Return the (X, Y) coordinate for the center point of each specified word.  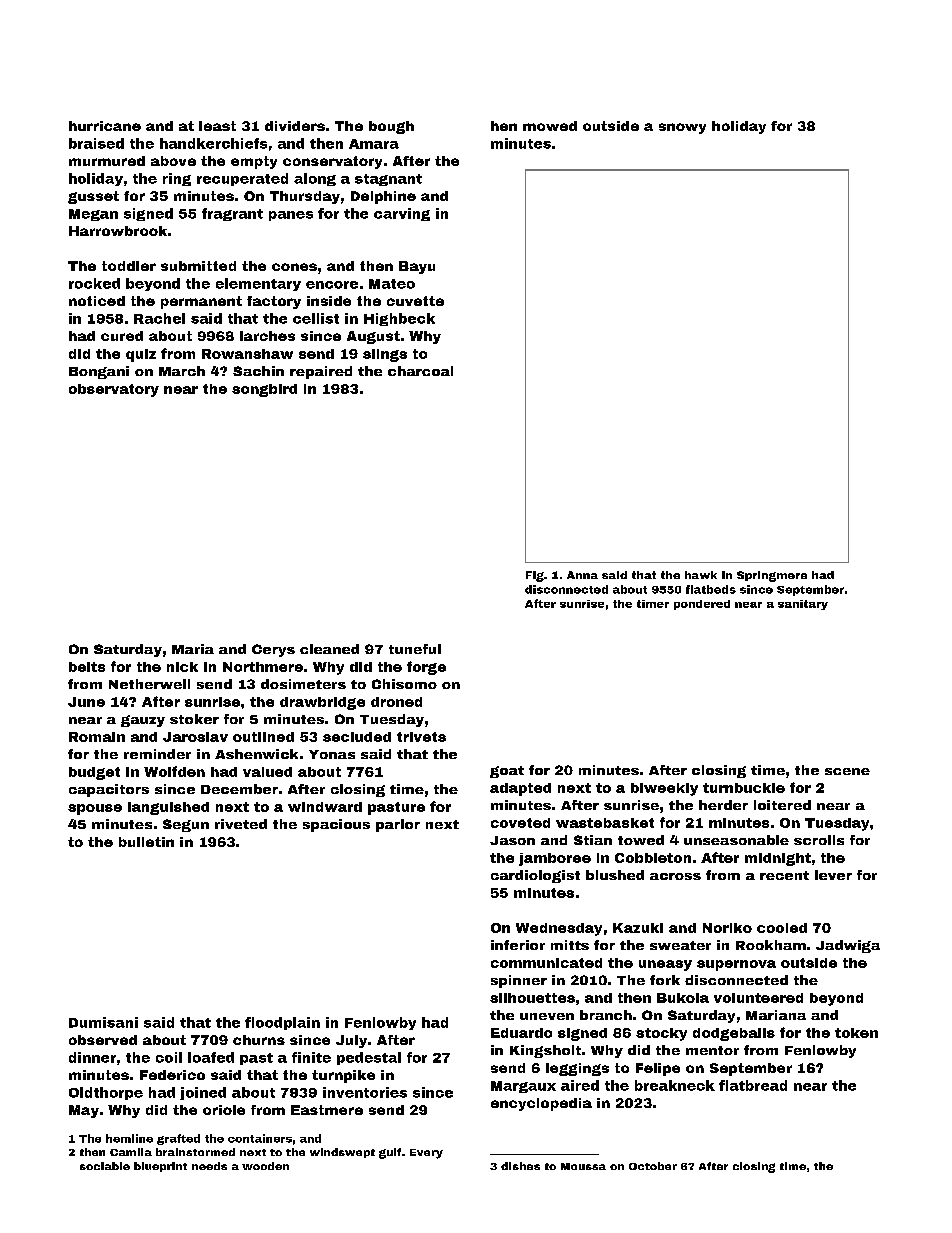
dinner (92, 1057)
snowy (682, 128)
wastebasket (605, 823)
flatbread (753, 1085)
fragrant (232, 214)
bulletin (146, 842)
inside (329, 301)
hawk (701, 575)
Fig (535, 576)
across (675, 876)
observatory (114, 390)
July (351, 1041)
